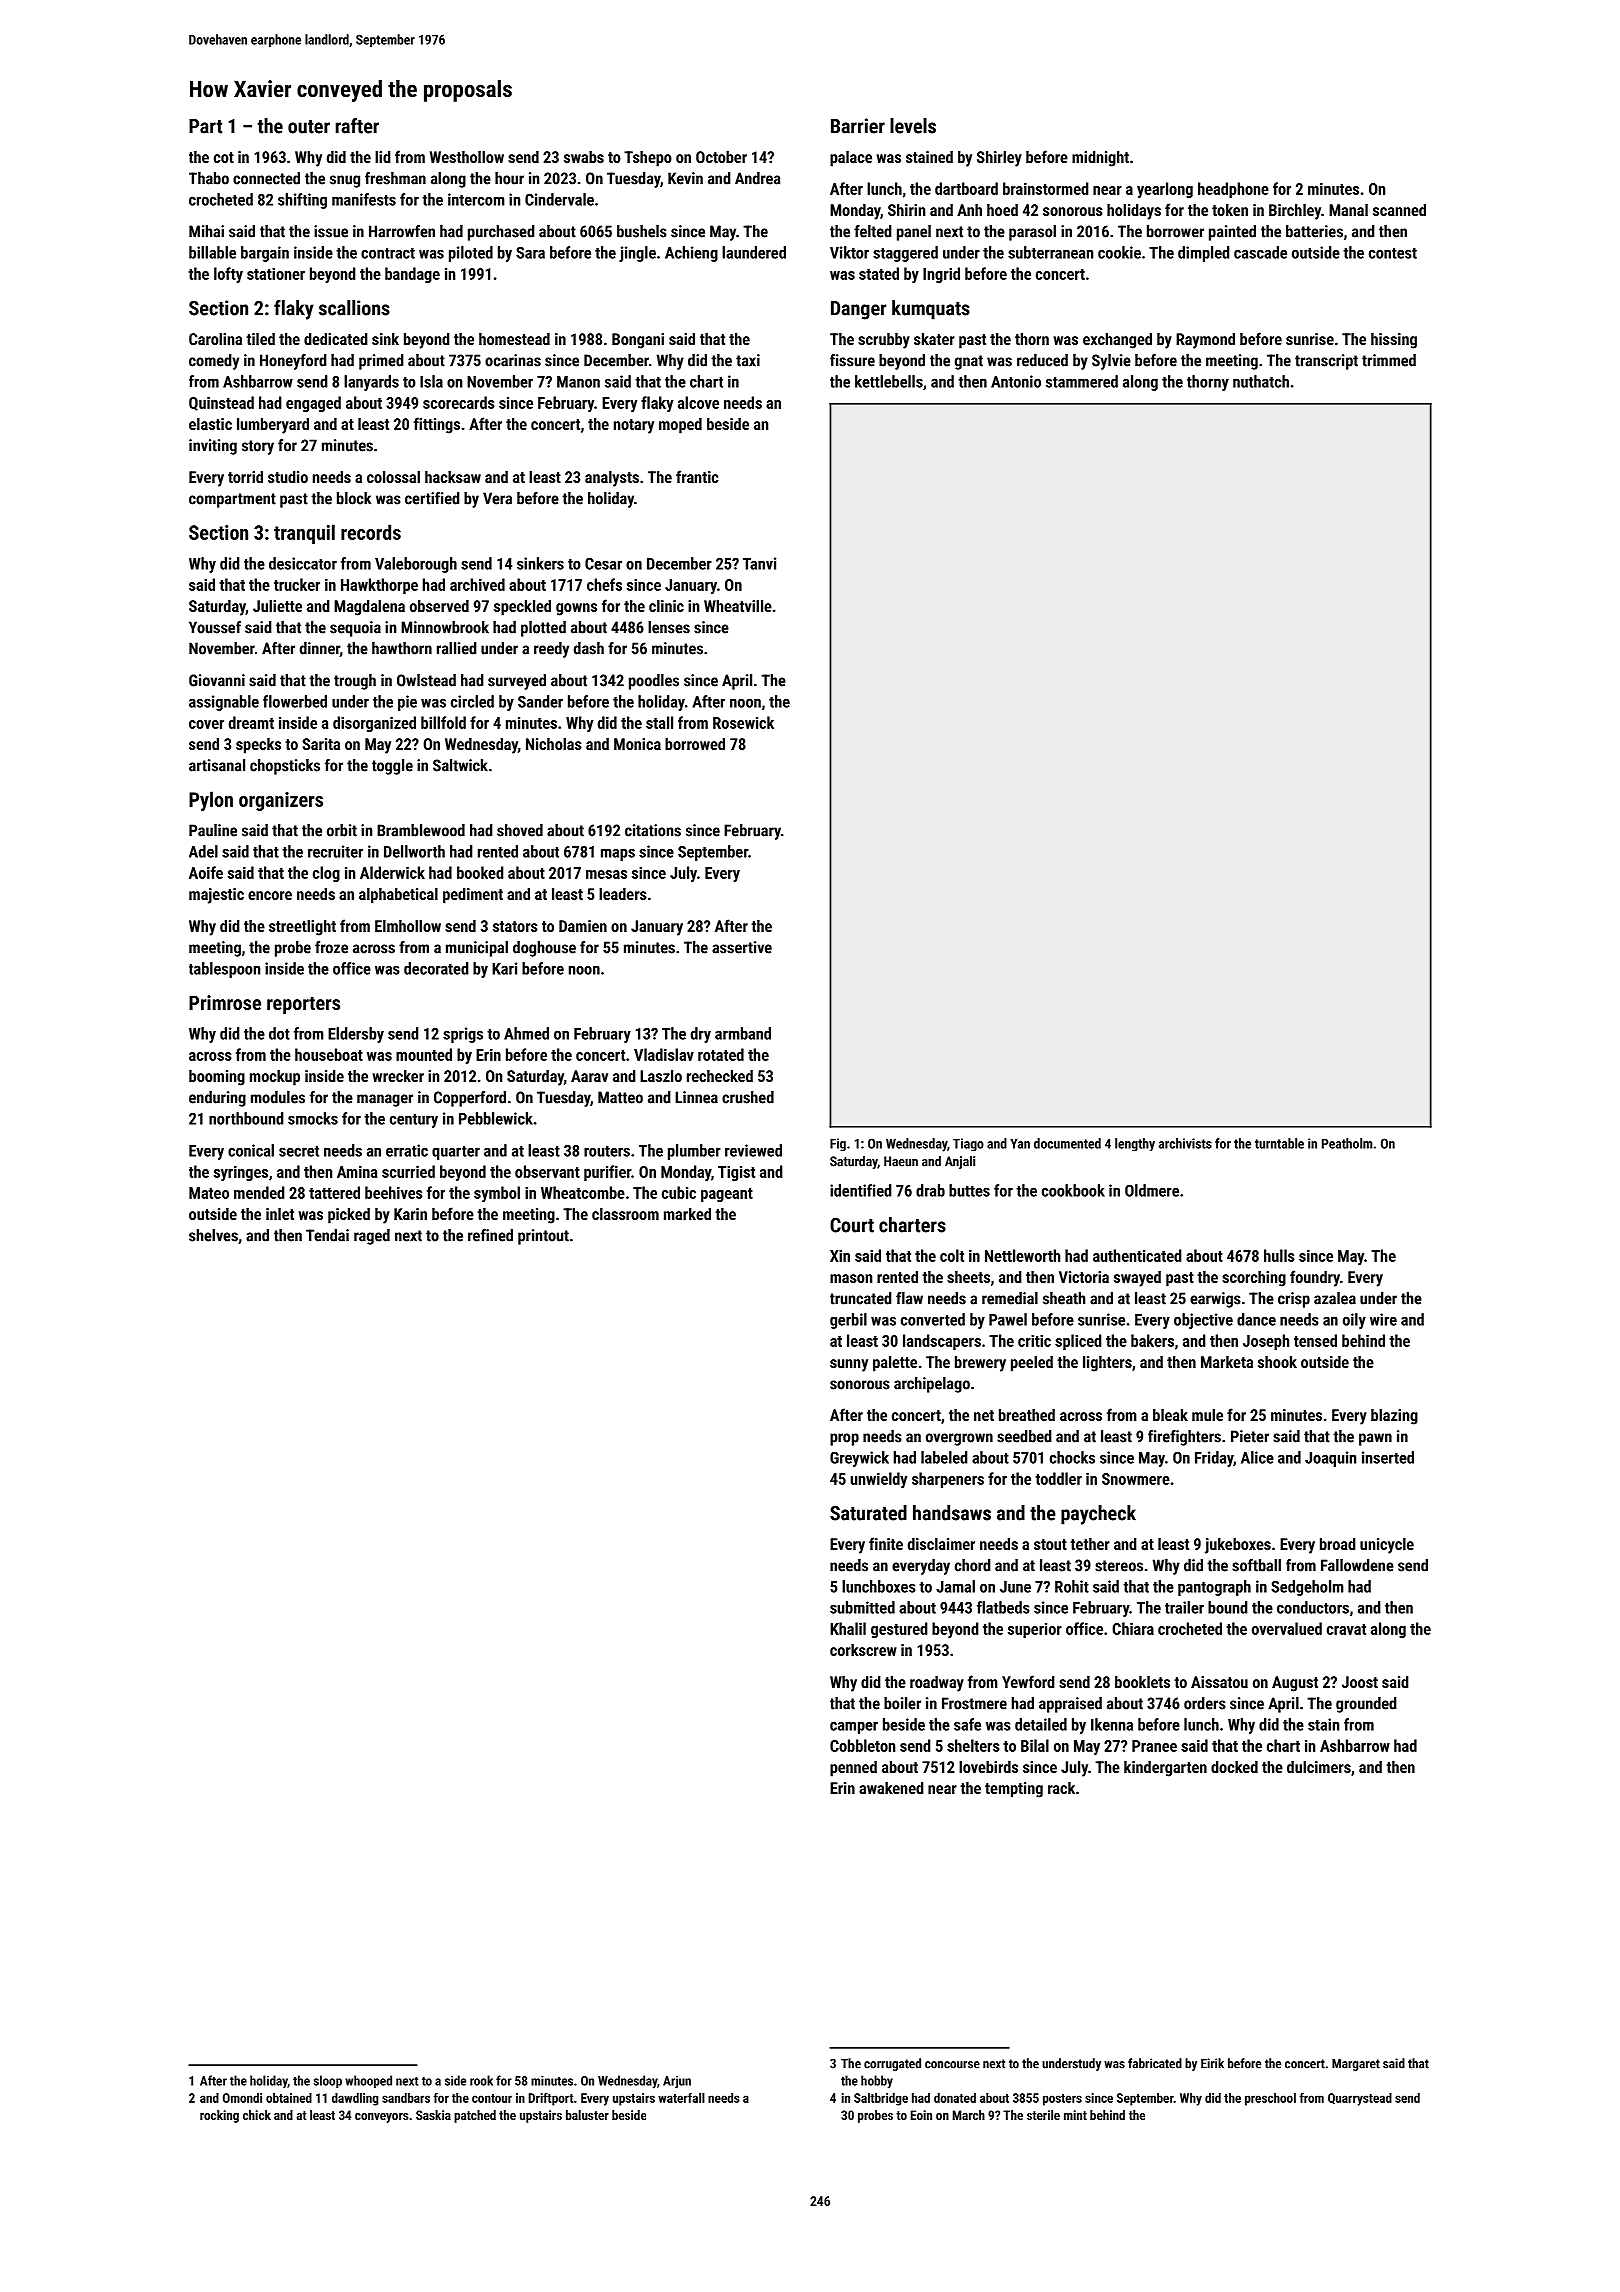 Image resolution: width=1620 pixels, height=2292 pixels. Describe the element at coordinates (467, 156) in the screenshot. I see `Westhollow` at that location.
